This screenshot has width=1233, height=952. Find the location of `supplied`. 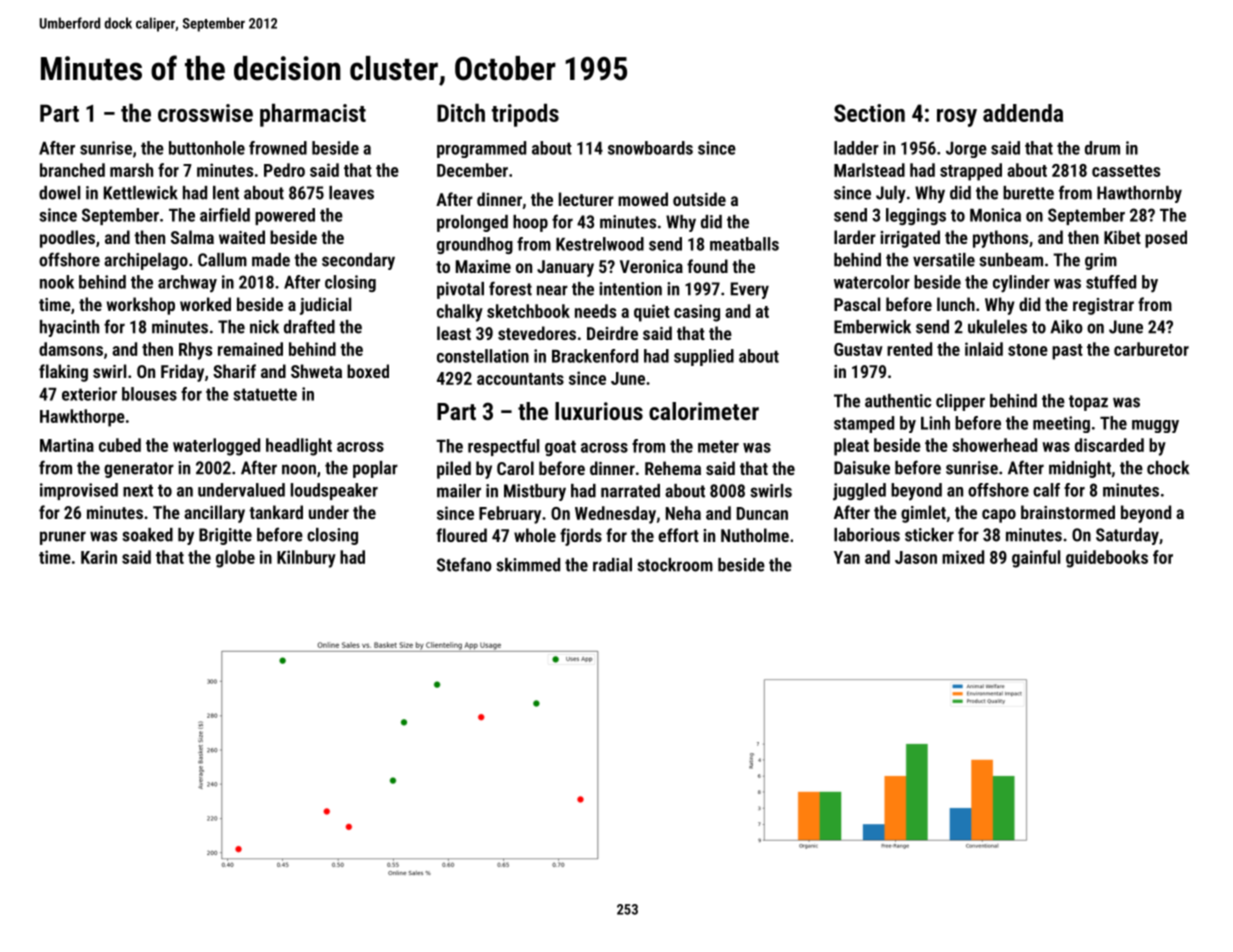

supplied is located at coordinates (704, 357).
